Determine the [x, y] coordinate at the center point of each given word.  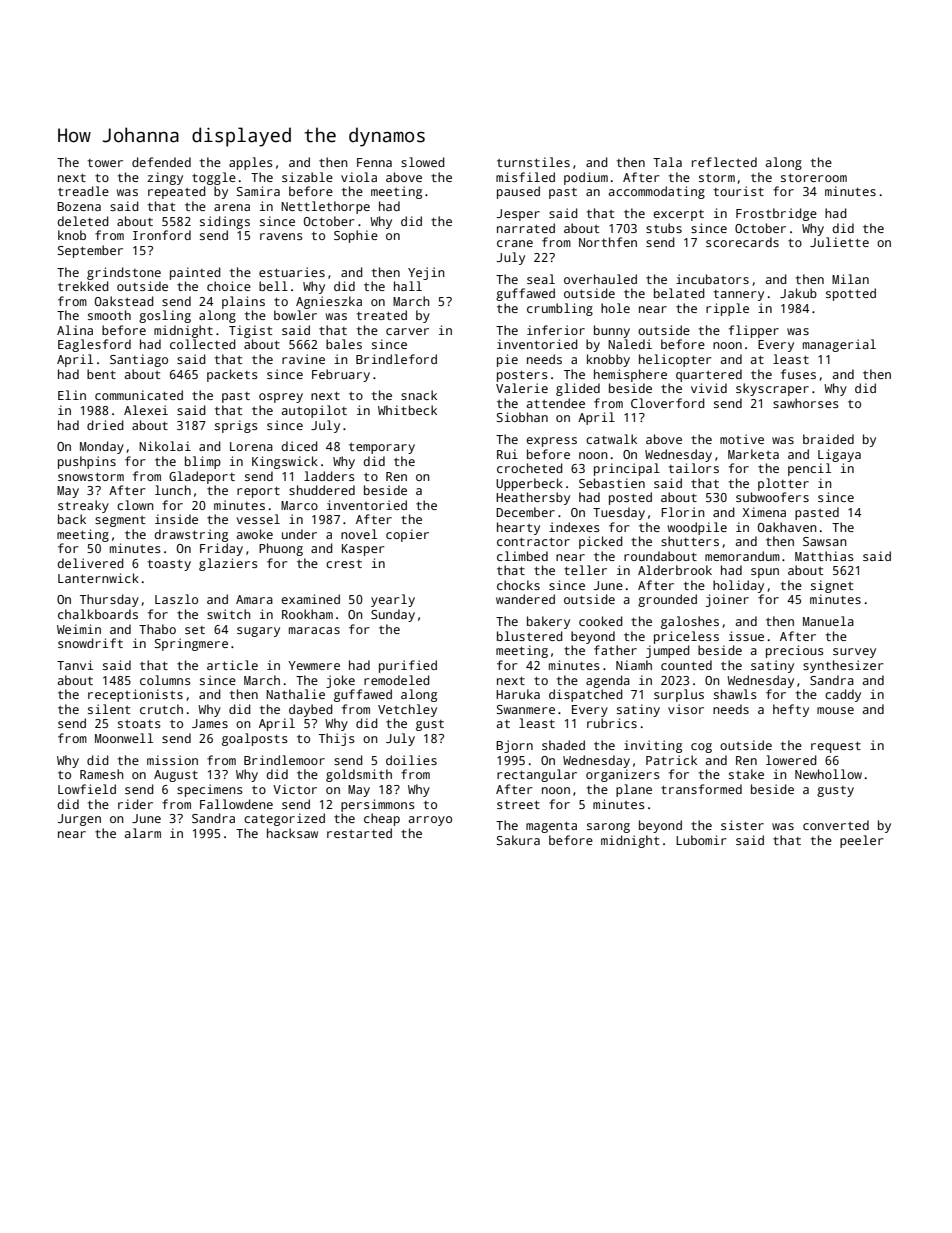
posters [522, 376]
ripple [727, 309]
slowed [423, 162]
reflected [724, 162]
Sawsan [825, 541]
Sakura [518, 840]
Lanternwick [98, 578]
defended [161, 162]
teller [585, 570]
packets [232, 375]
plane [634, 790]
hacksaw [292, 833]
